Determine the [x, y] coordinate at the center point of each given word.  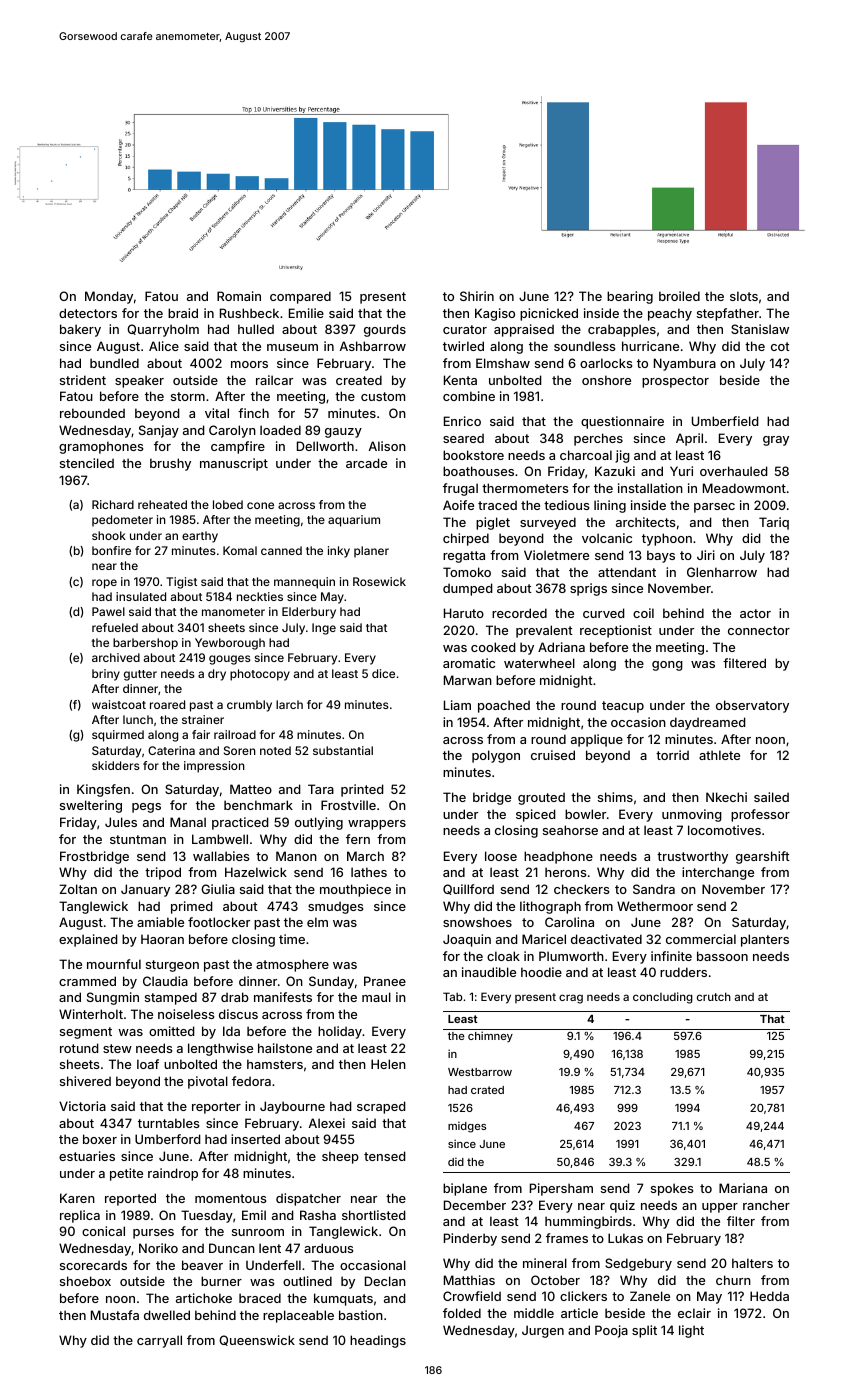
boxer [100, 1139]
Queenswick [257, 1340]
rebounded [92, 413]
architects [645, 522]
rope [104, 584]
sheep [340, 1157]
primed [192, 907]
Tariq [774, 523]
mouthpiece [355, 890]
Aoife [458, 505]
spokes [672, 1189]
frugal [460, 489]
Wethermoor [655, 906]
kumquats [343, 1299]
